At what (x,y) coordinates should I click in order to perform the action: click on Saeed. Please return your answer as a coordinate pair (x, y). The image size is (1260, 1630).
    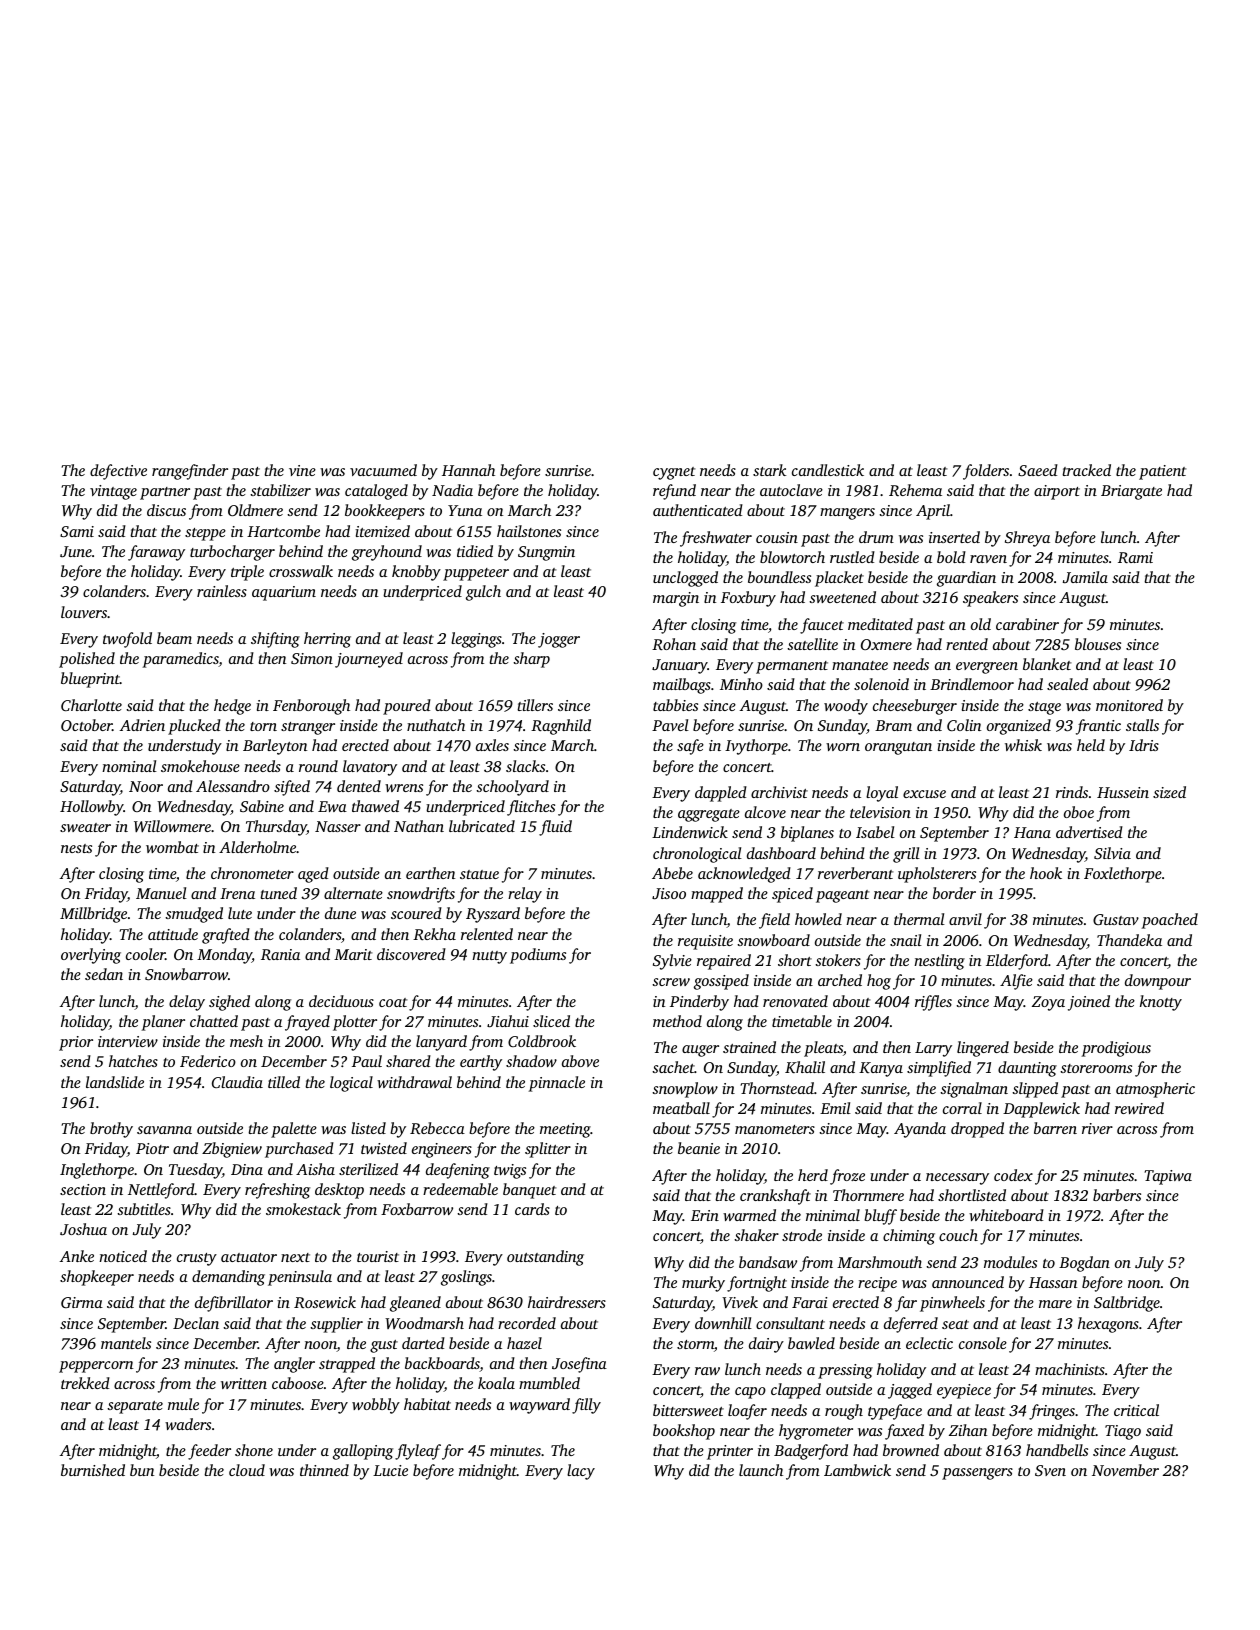
    Looking at the image, I should click on (1038, 470).
